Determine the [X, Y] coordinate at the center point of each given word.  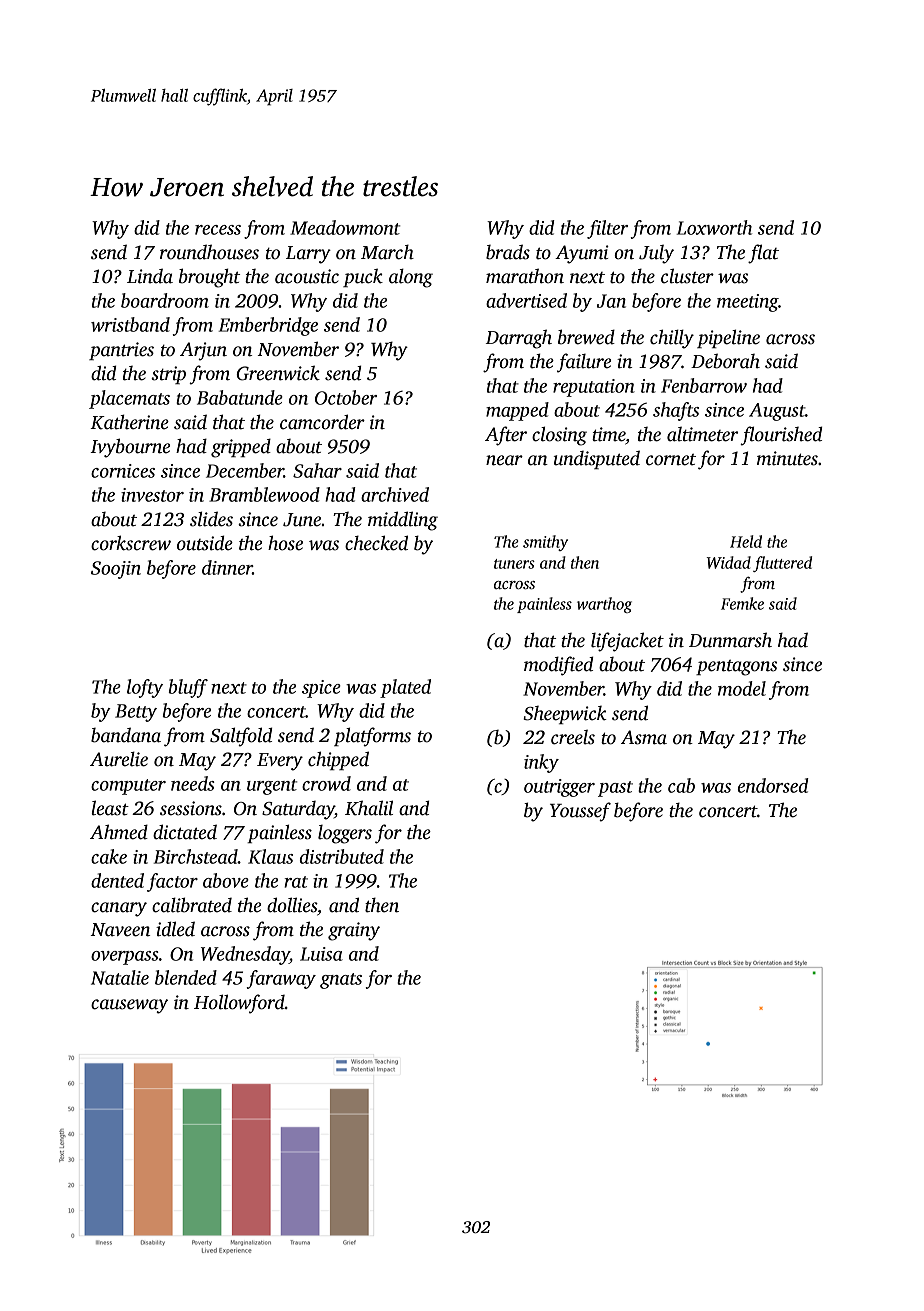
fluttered [782, 564]
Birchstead [196, 856]
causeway [129, 1006]
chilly [672, 339]
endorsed [773, 785]
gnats [341, 981]
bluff [188, 688]
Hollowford [239, 1004]
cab [681, 785]
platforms [372, 737]
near [504, 460]
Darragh [519, 339]
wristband [130, 324]
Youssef [580, 812]
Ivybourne [130, 448]
